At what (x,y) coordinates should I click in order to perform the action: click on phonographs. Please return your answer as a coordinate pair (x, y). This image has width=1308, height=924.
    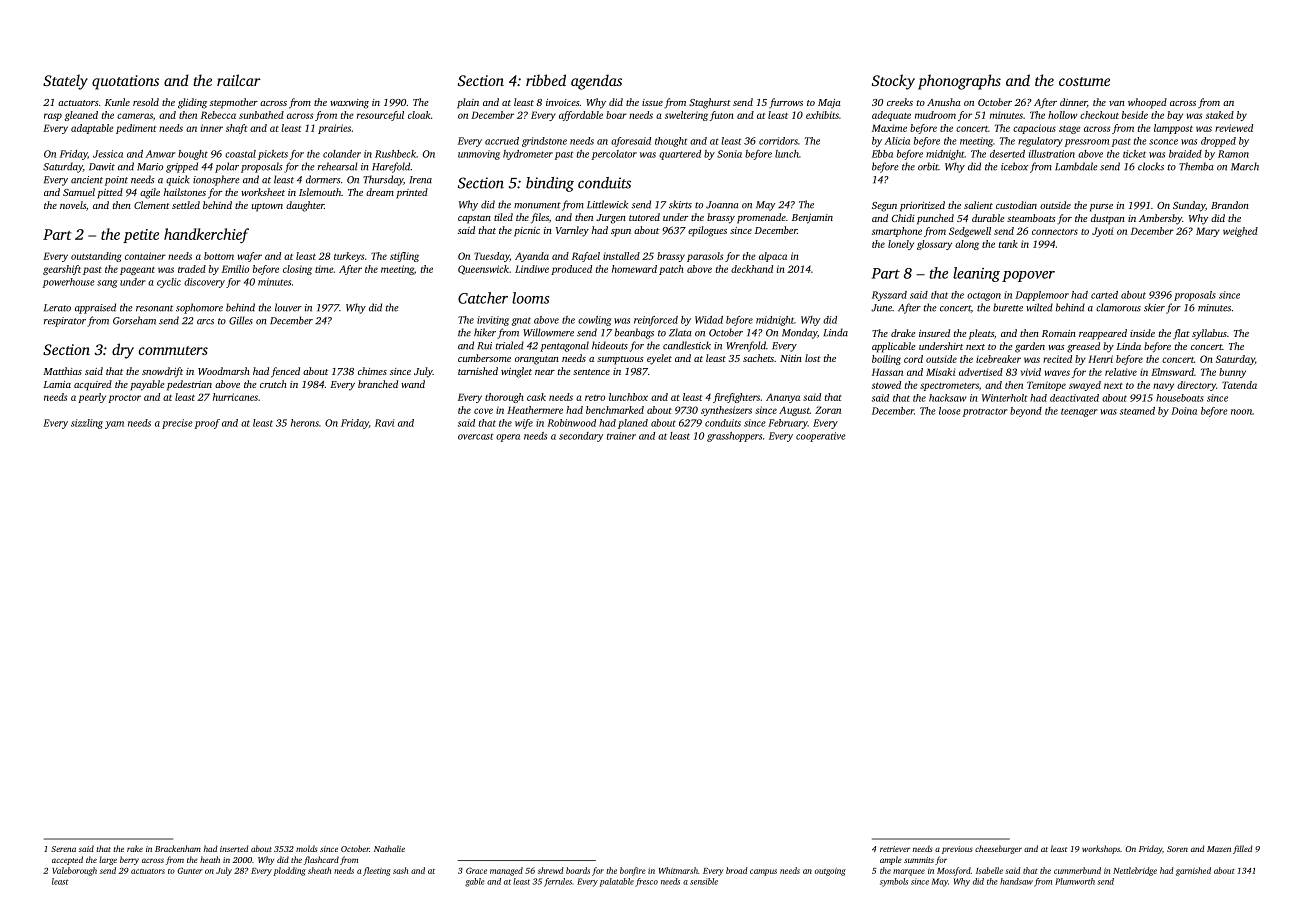
    Looking at the image, I should click on (959, 82).
